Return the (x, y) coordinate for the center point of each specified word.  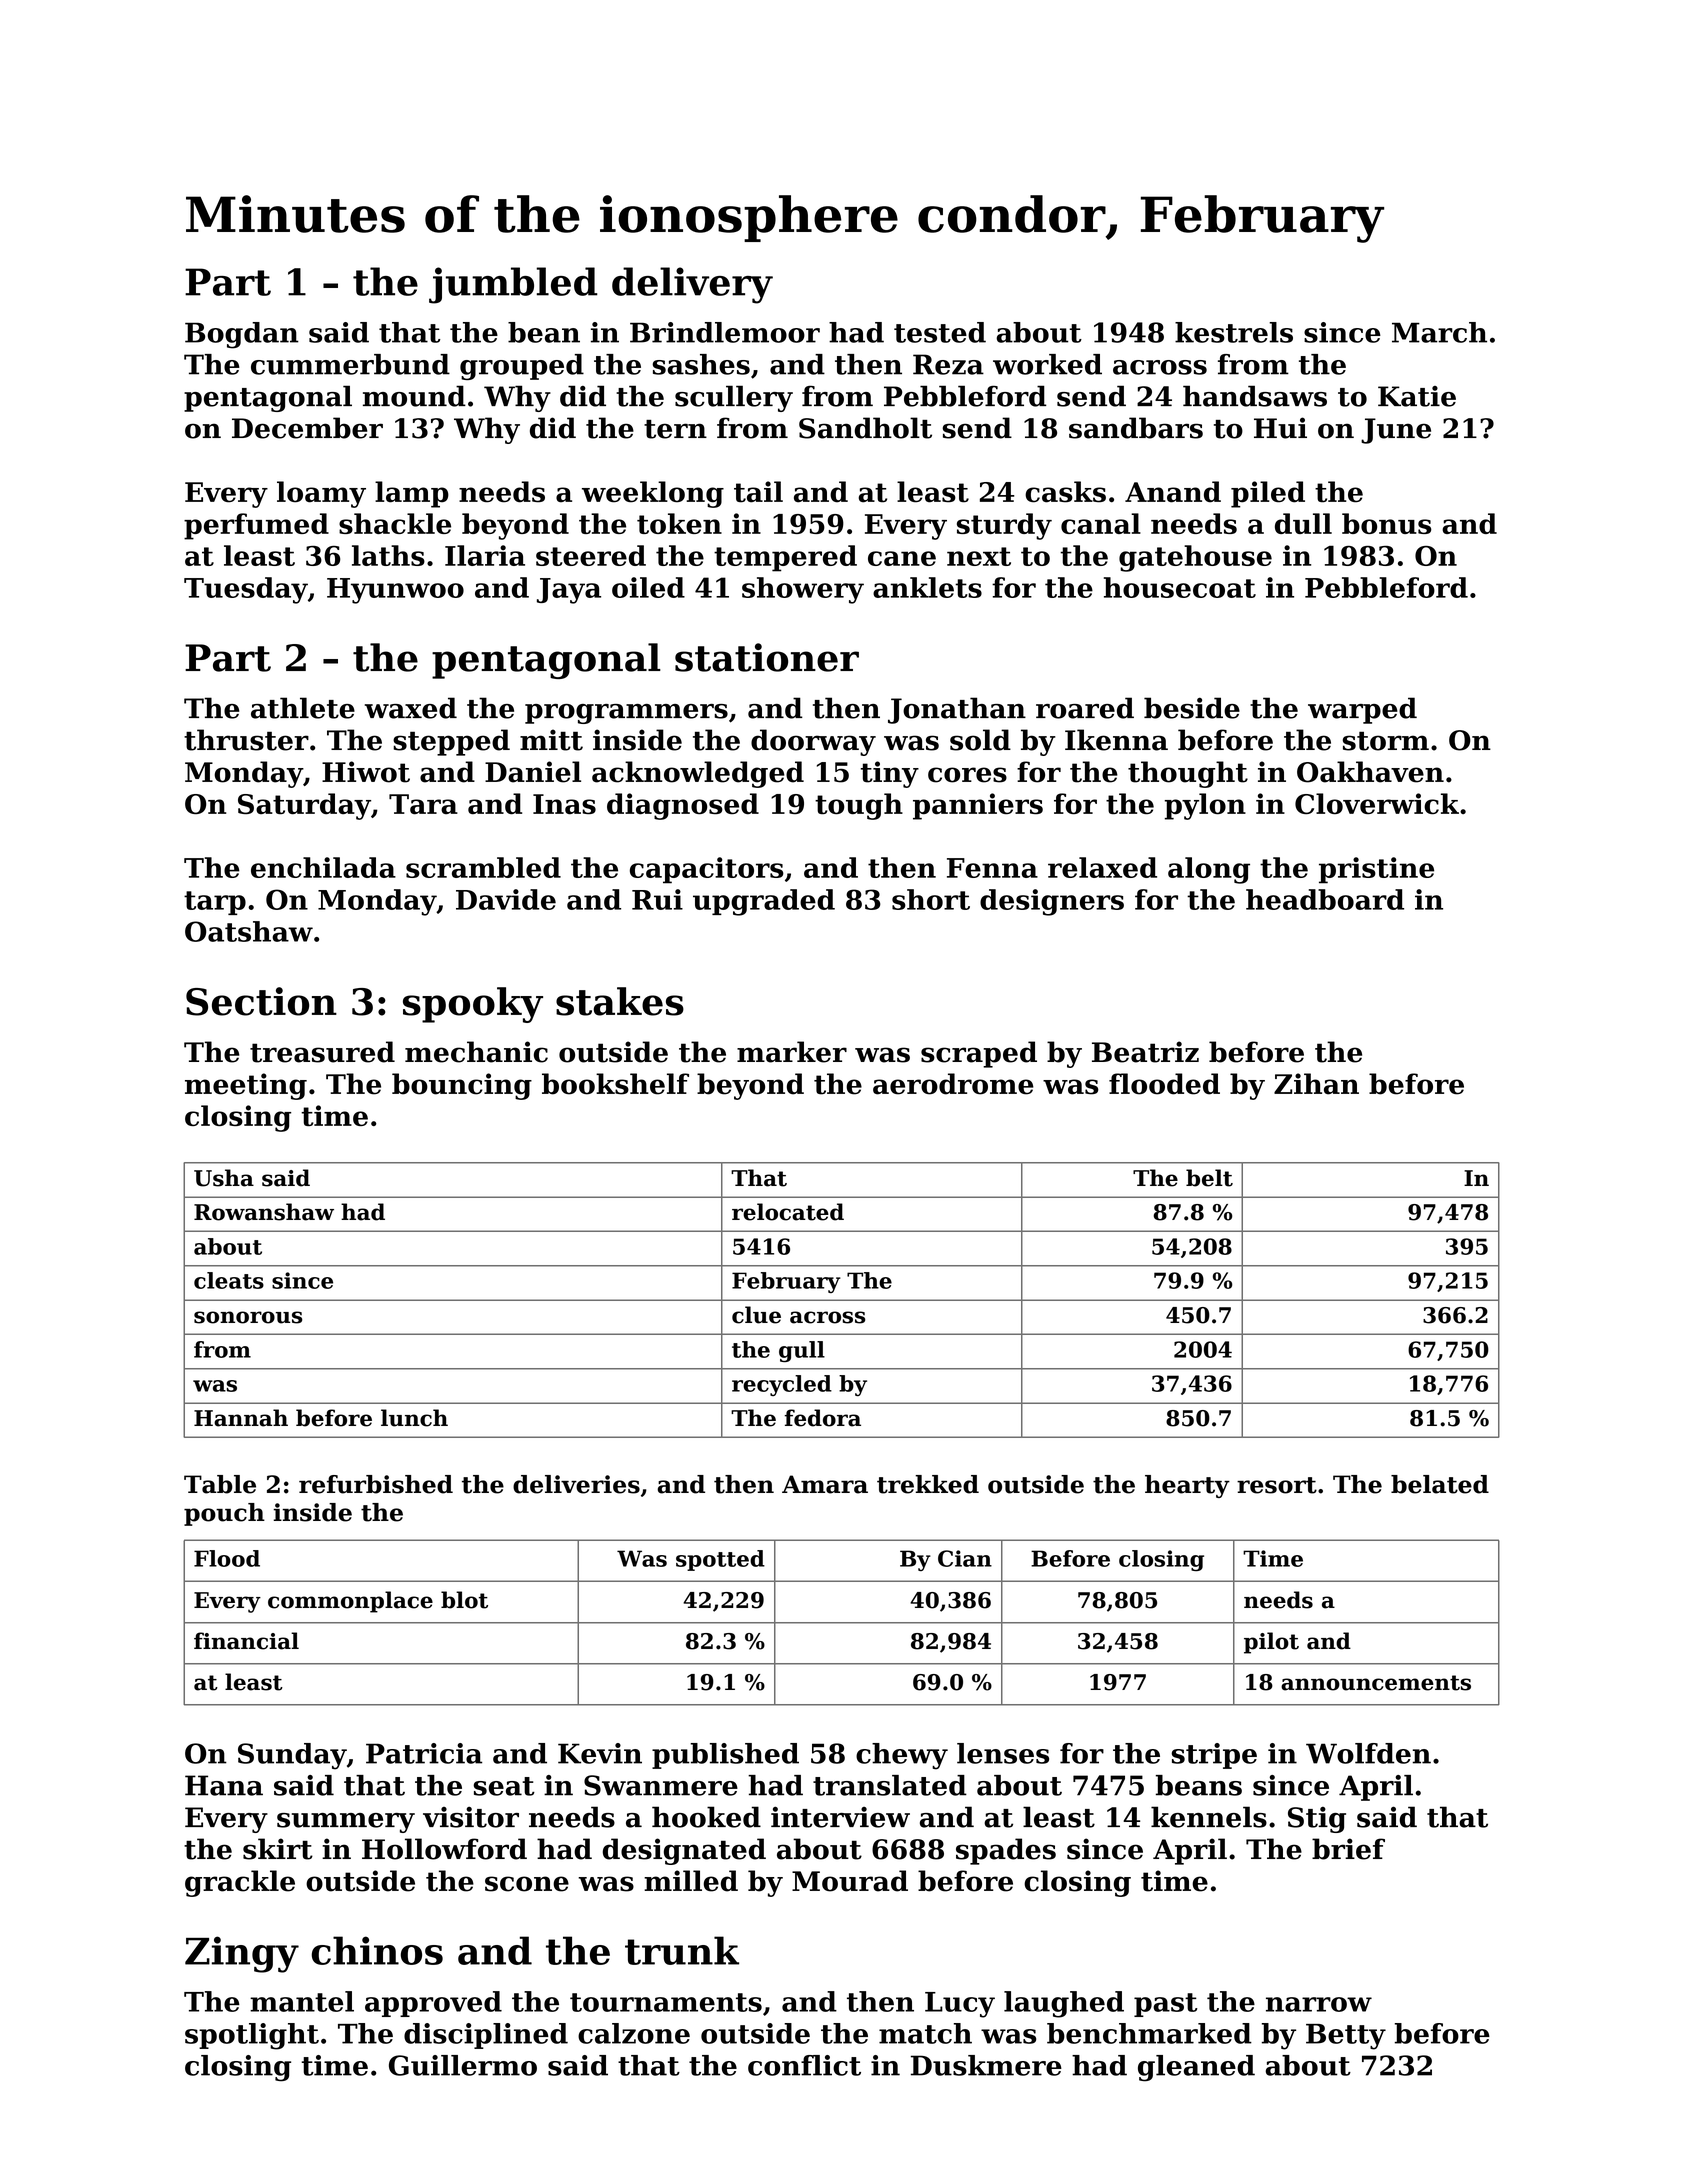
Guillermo (463, 2065)
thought (1188, 774)
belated (1440, 1484)
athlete (303, 708)
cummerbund (350, 364)
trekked (928, 1484)
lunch (414, 1418)
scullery (734, 398)
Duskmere (986, 2065)
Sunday (292, 1756)
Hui (1280, 428)
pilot (1271, 1643)
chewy (902, 1756)
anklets (927, 587)
